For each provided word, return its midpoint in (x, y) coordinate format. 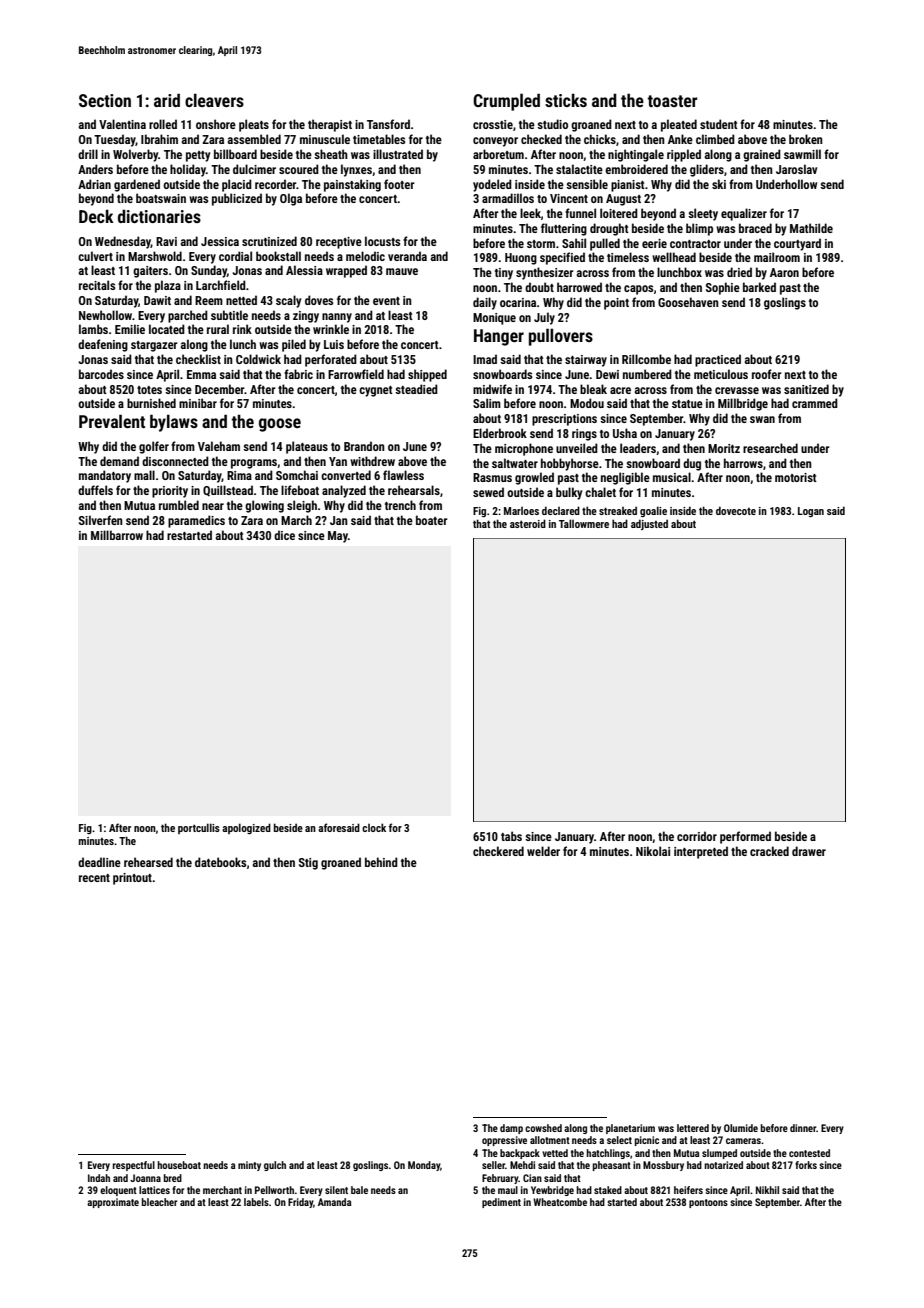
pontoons (708, 1203)
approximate (113, 1203)
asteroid (528, 523)
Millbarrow (117, 535)
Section (105, 100)
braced (755, 228)
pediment (501, 1203)
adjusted (649, 524)
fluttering (564, 229)
